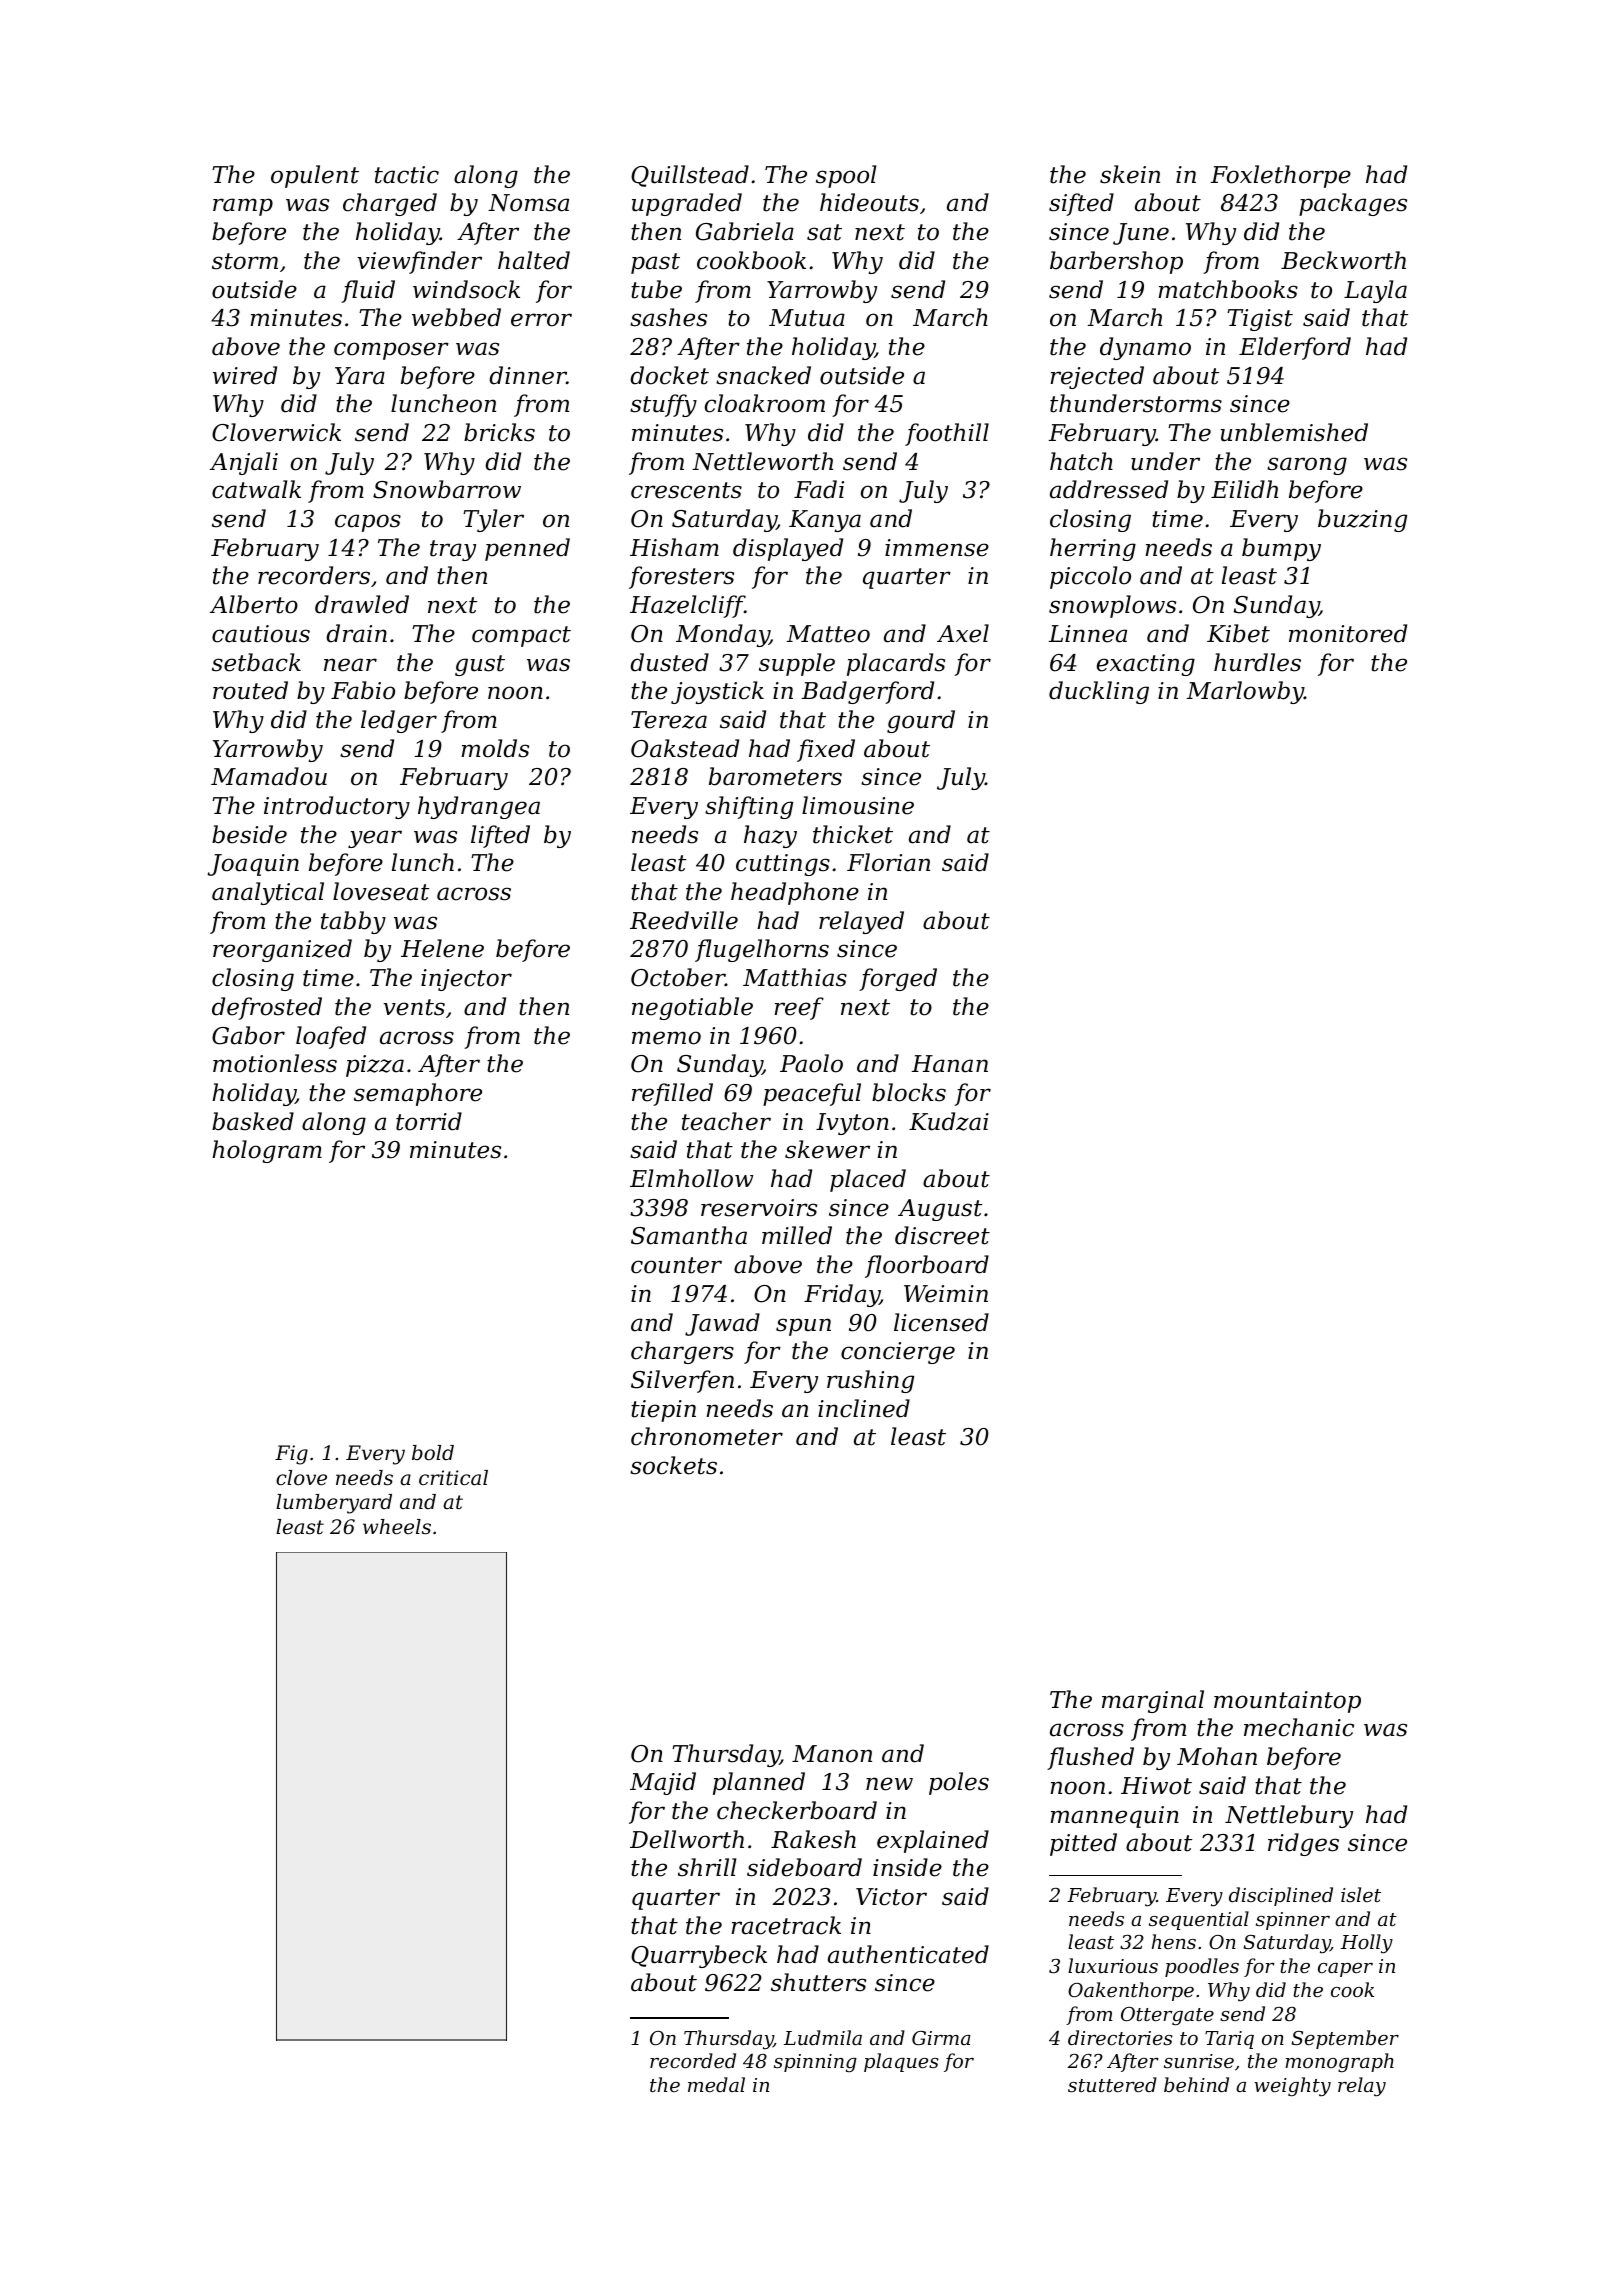  I want to click on torrid, so click(429, 1121).
